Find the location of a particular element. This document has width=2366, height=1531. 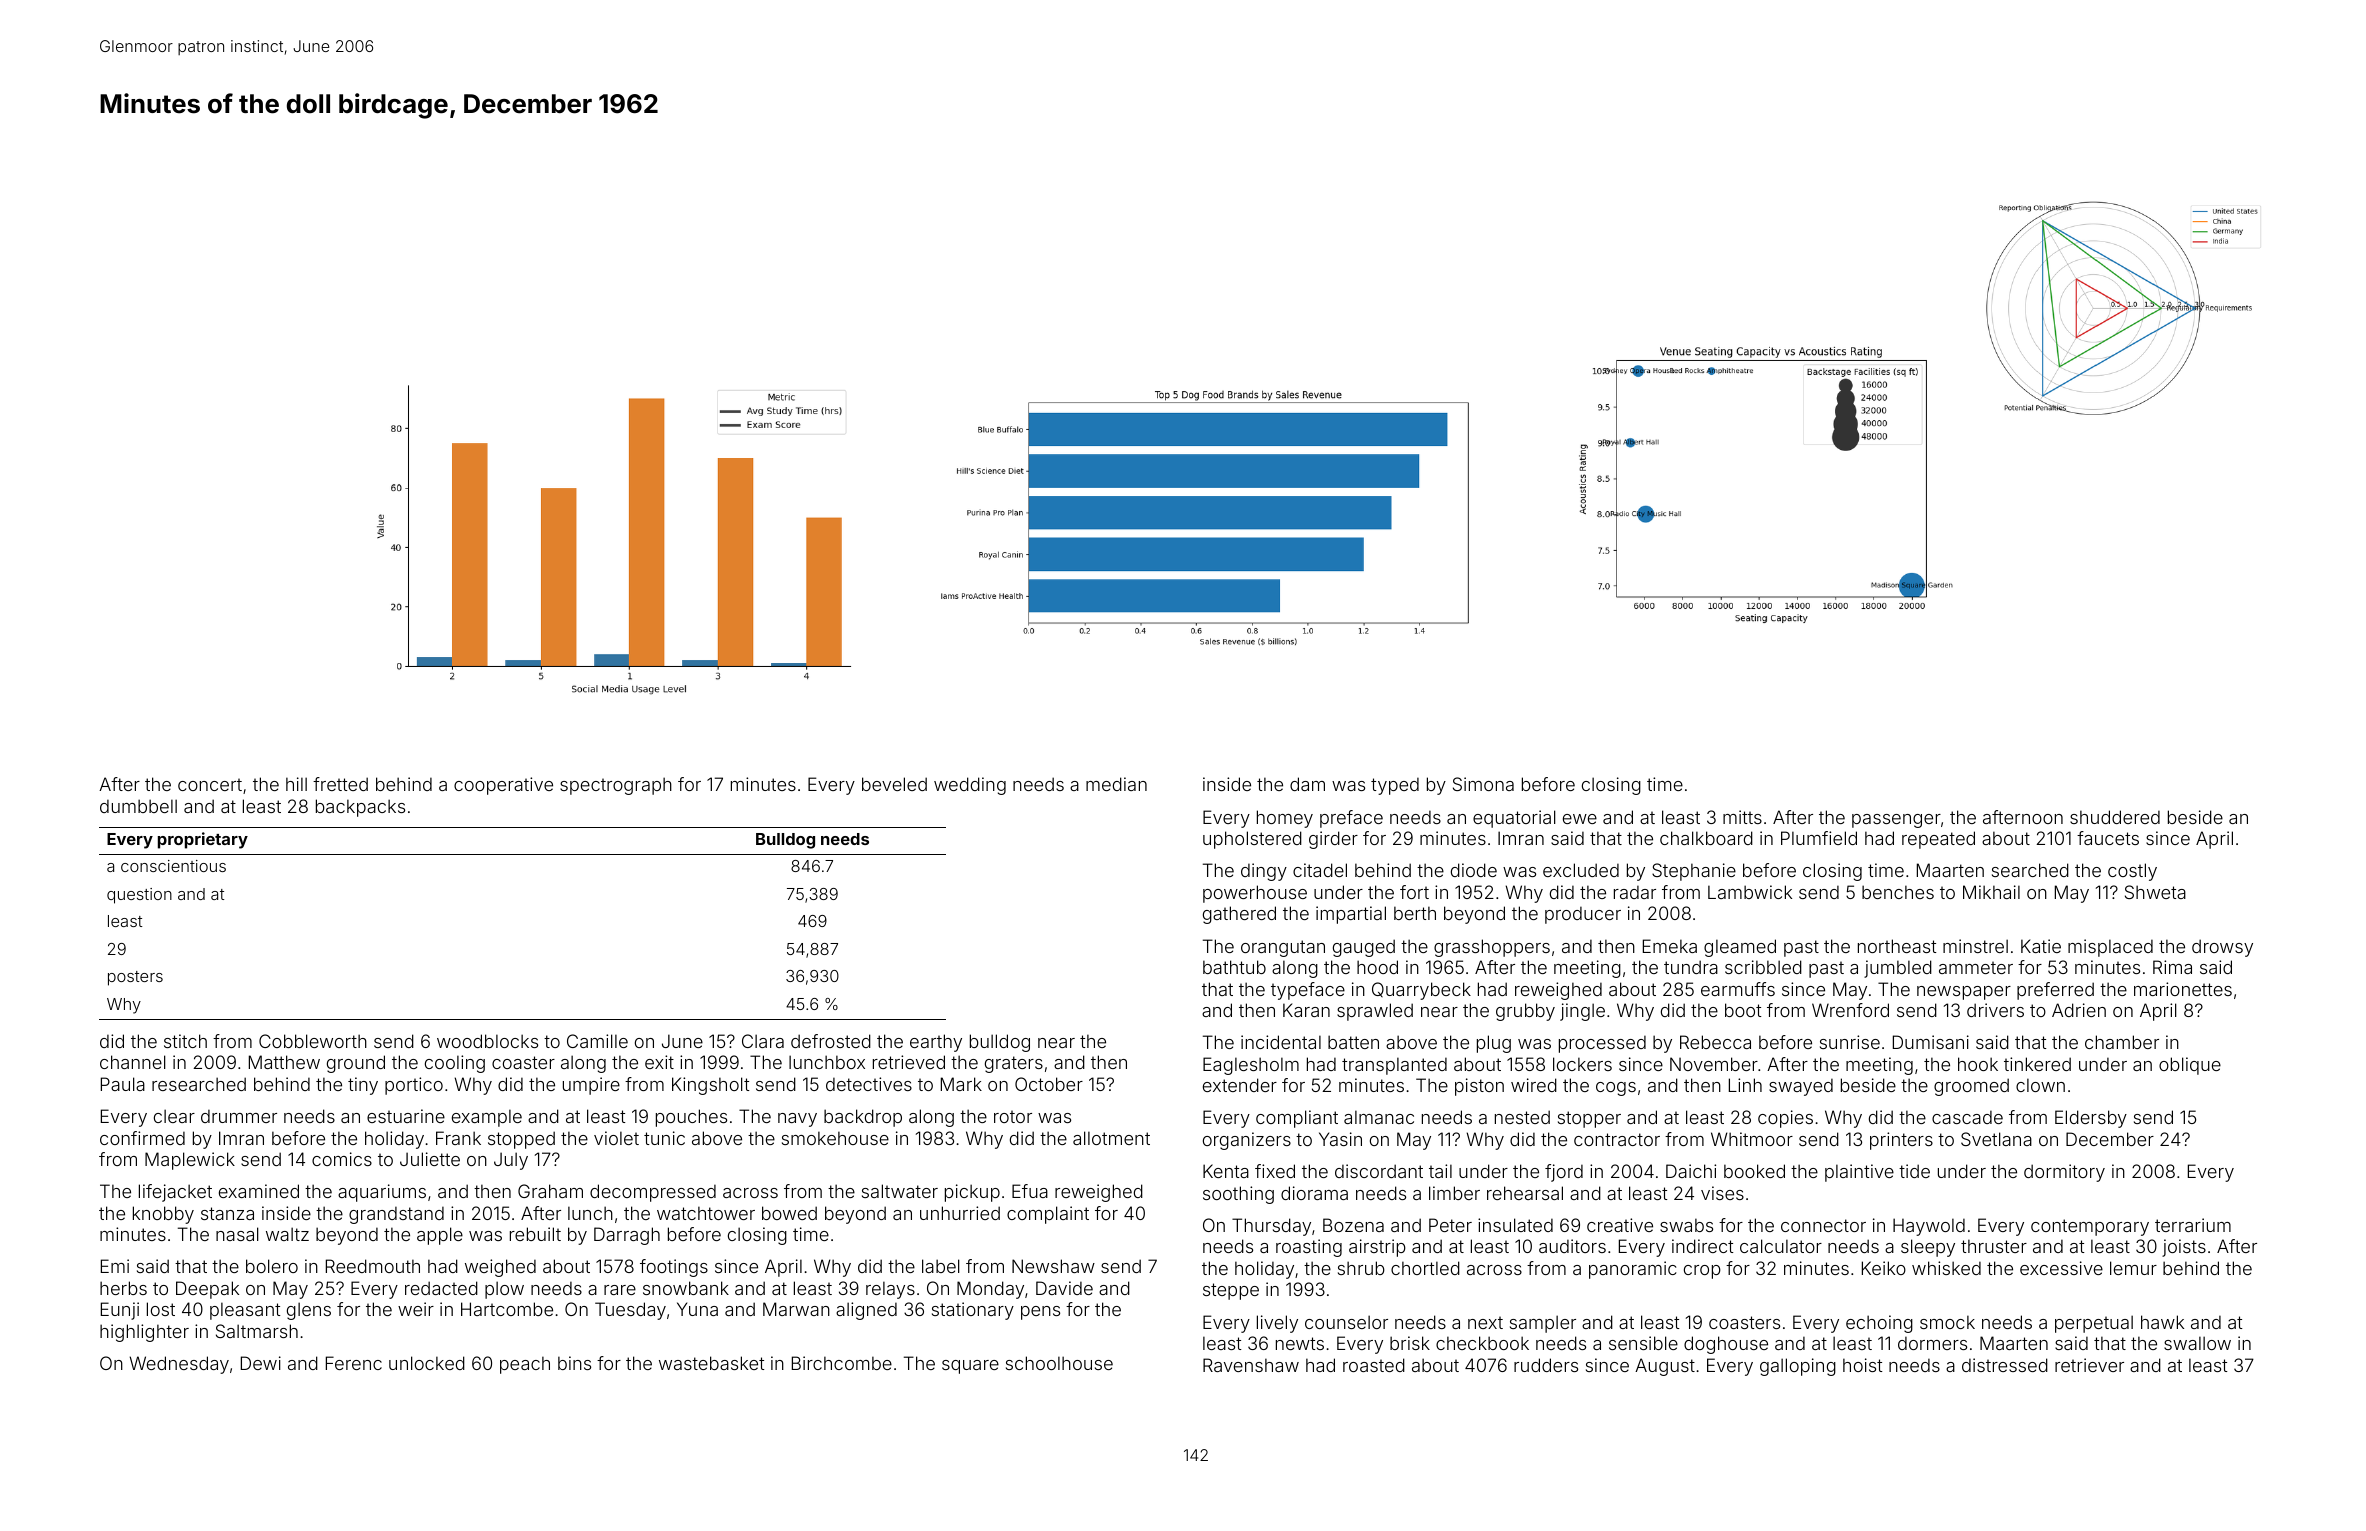

detectives is located at coordinates (869, 1084).
